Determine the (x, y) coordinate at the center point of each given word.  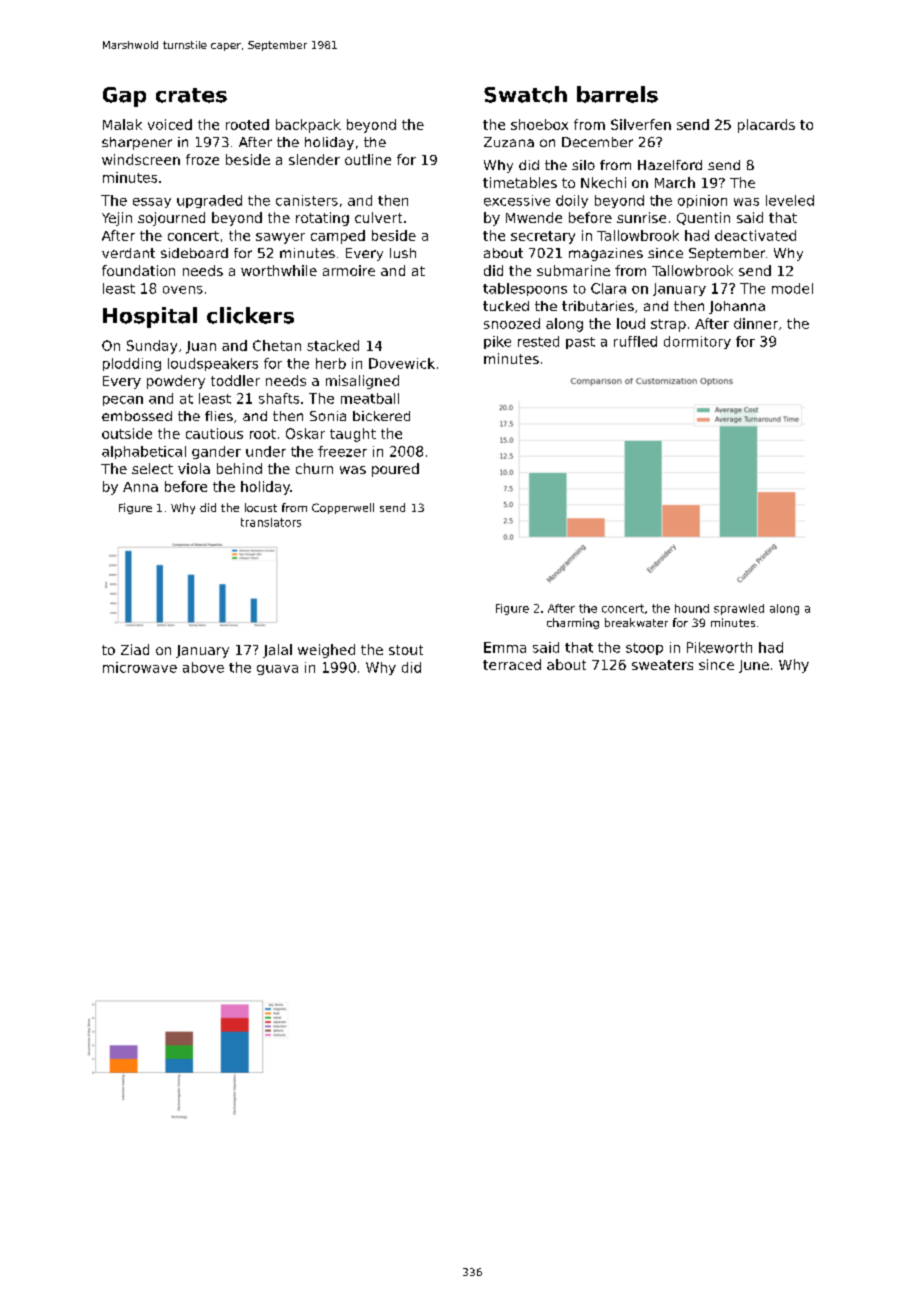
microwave (140, 667)
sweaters (662, 665)
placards (766, 126)
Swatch (525, 94)
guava (277, 670)
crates (191, 95)
